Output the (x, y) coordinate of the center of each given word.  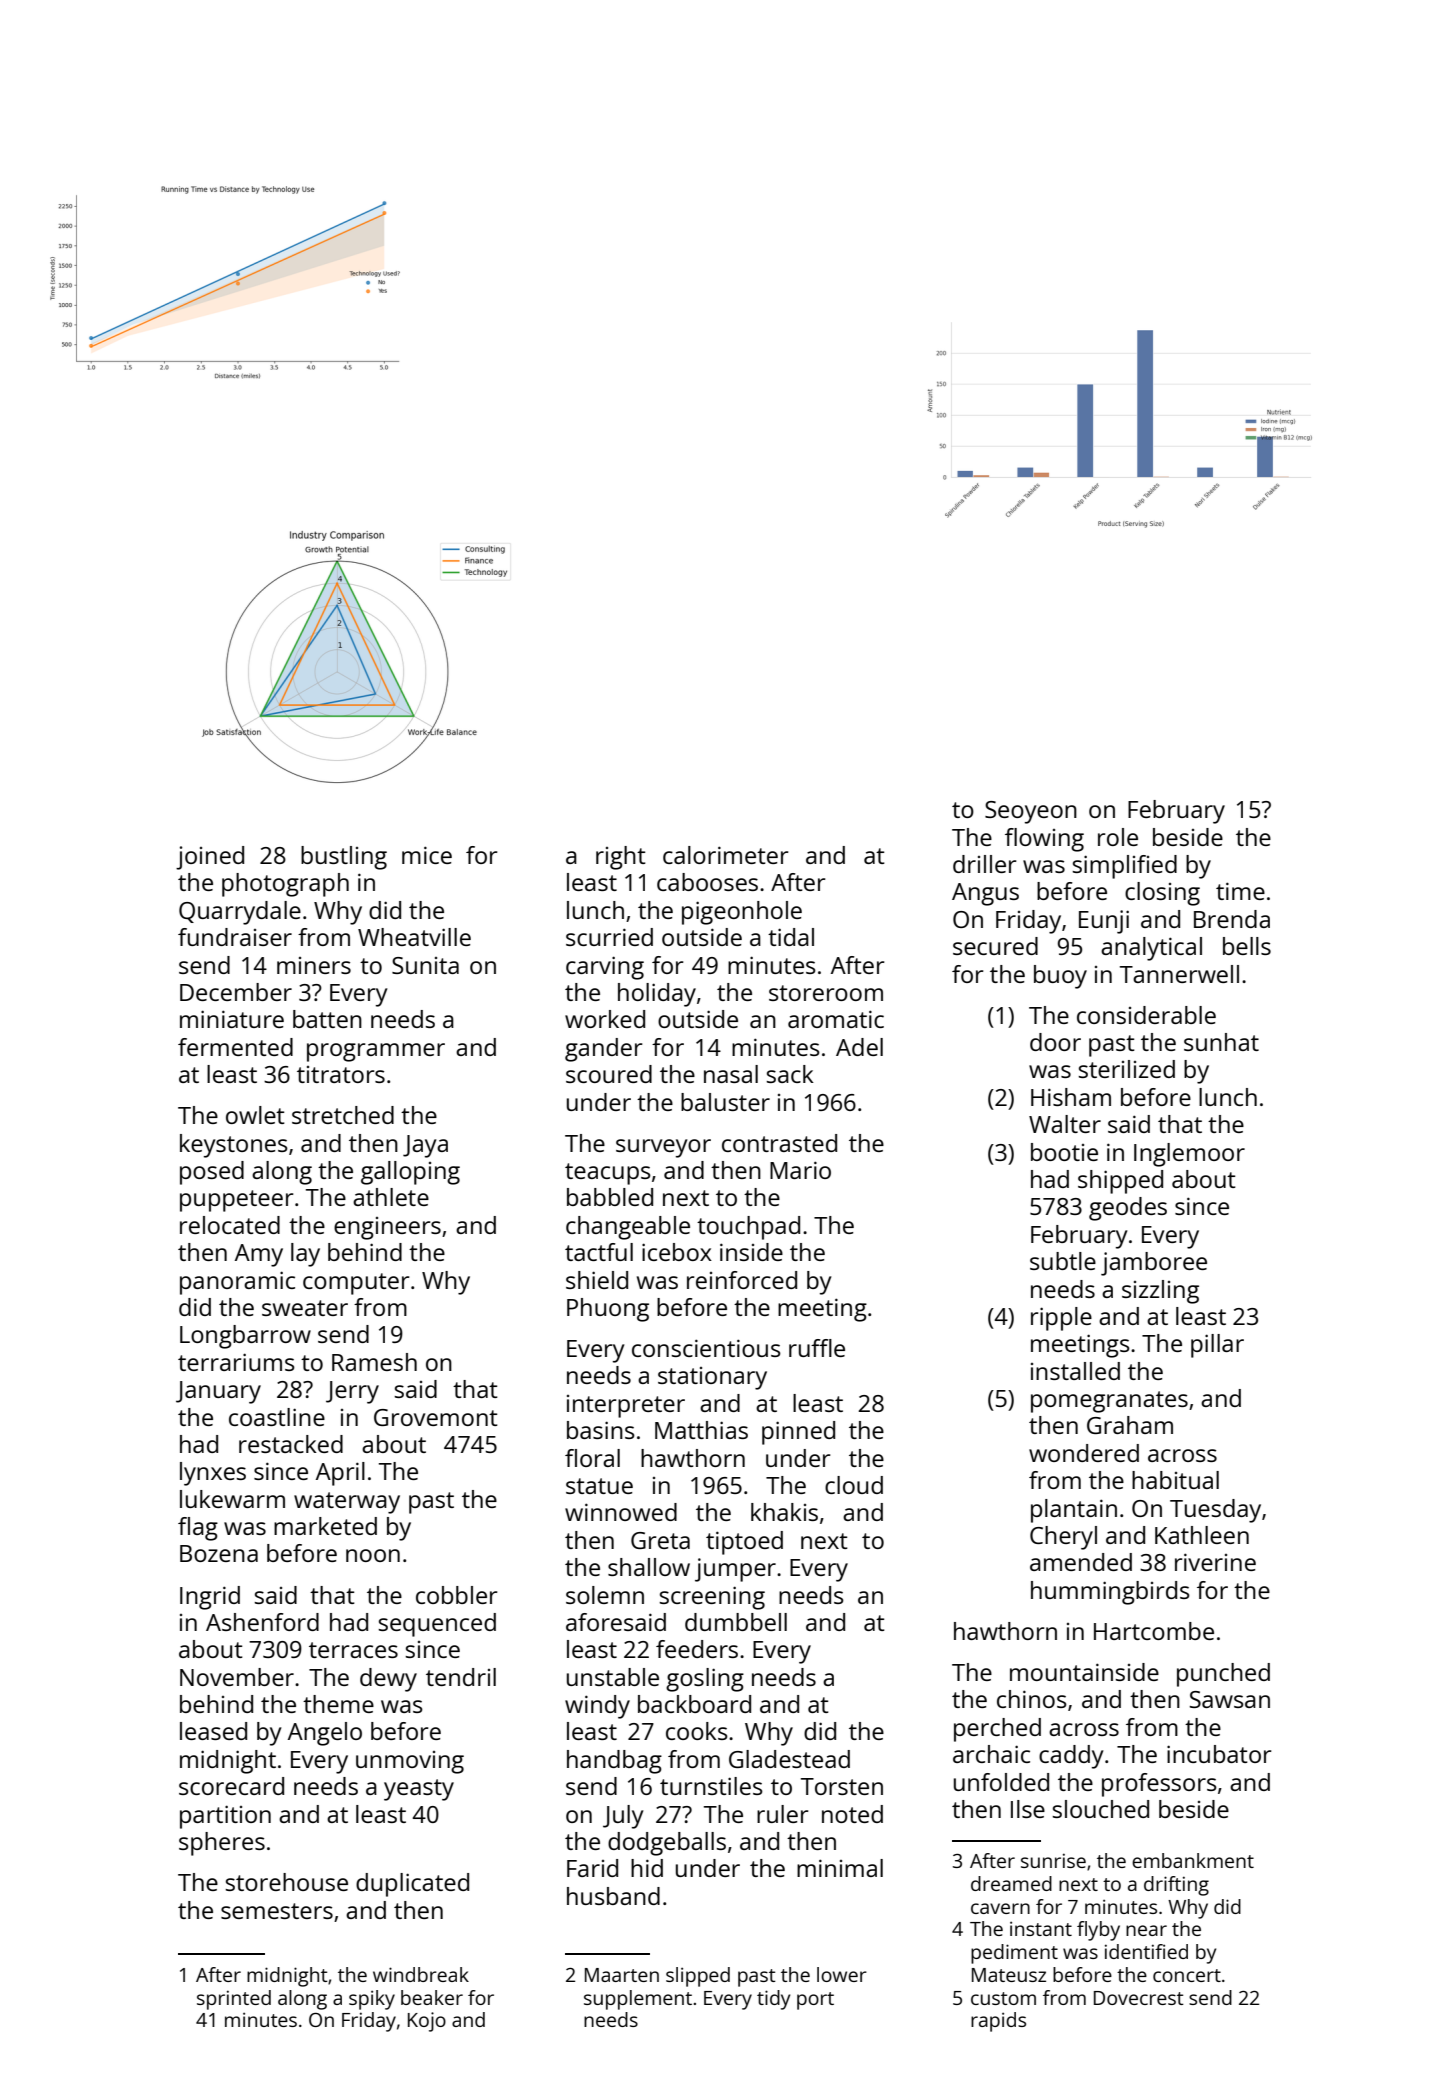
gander (603, 1050)
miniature (232, 1019)
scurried (609, 937)
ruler (782, 1814)
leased (213, 1731)
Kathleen (1202, 1535)
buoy (1060, 977)
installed (1075, 1371)
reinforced (742, 1280)
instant (1041, 1928)
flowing (1044, 840)
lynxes (213, 1474)
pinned (798, 1433)
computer (356, 1284)
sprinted (234, 2000)
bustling (344, 858)
